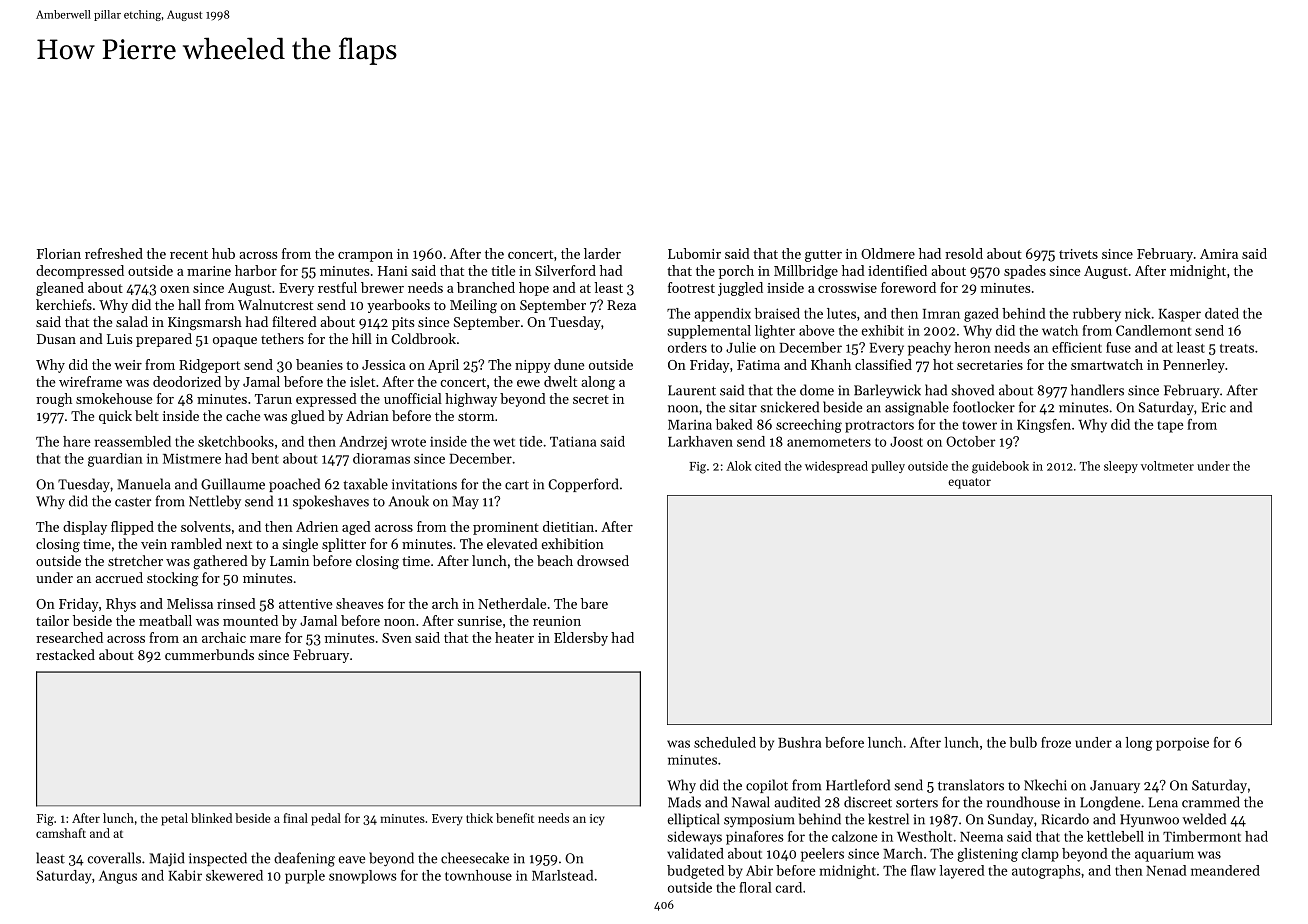 The image size is (1308, 924). I want to click on drowsed, so click(603, 560).
